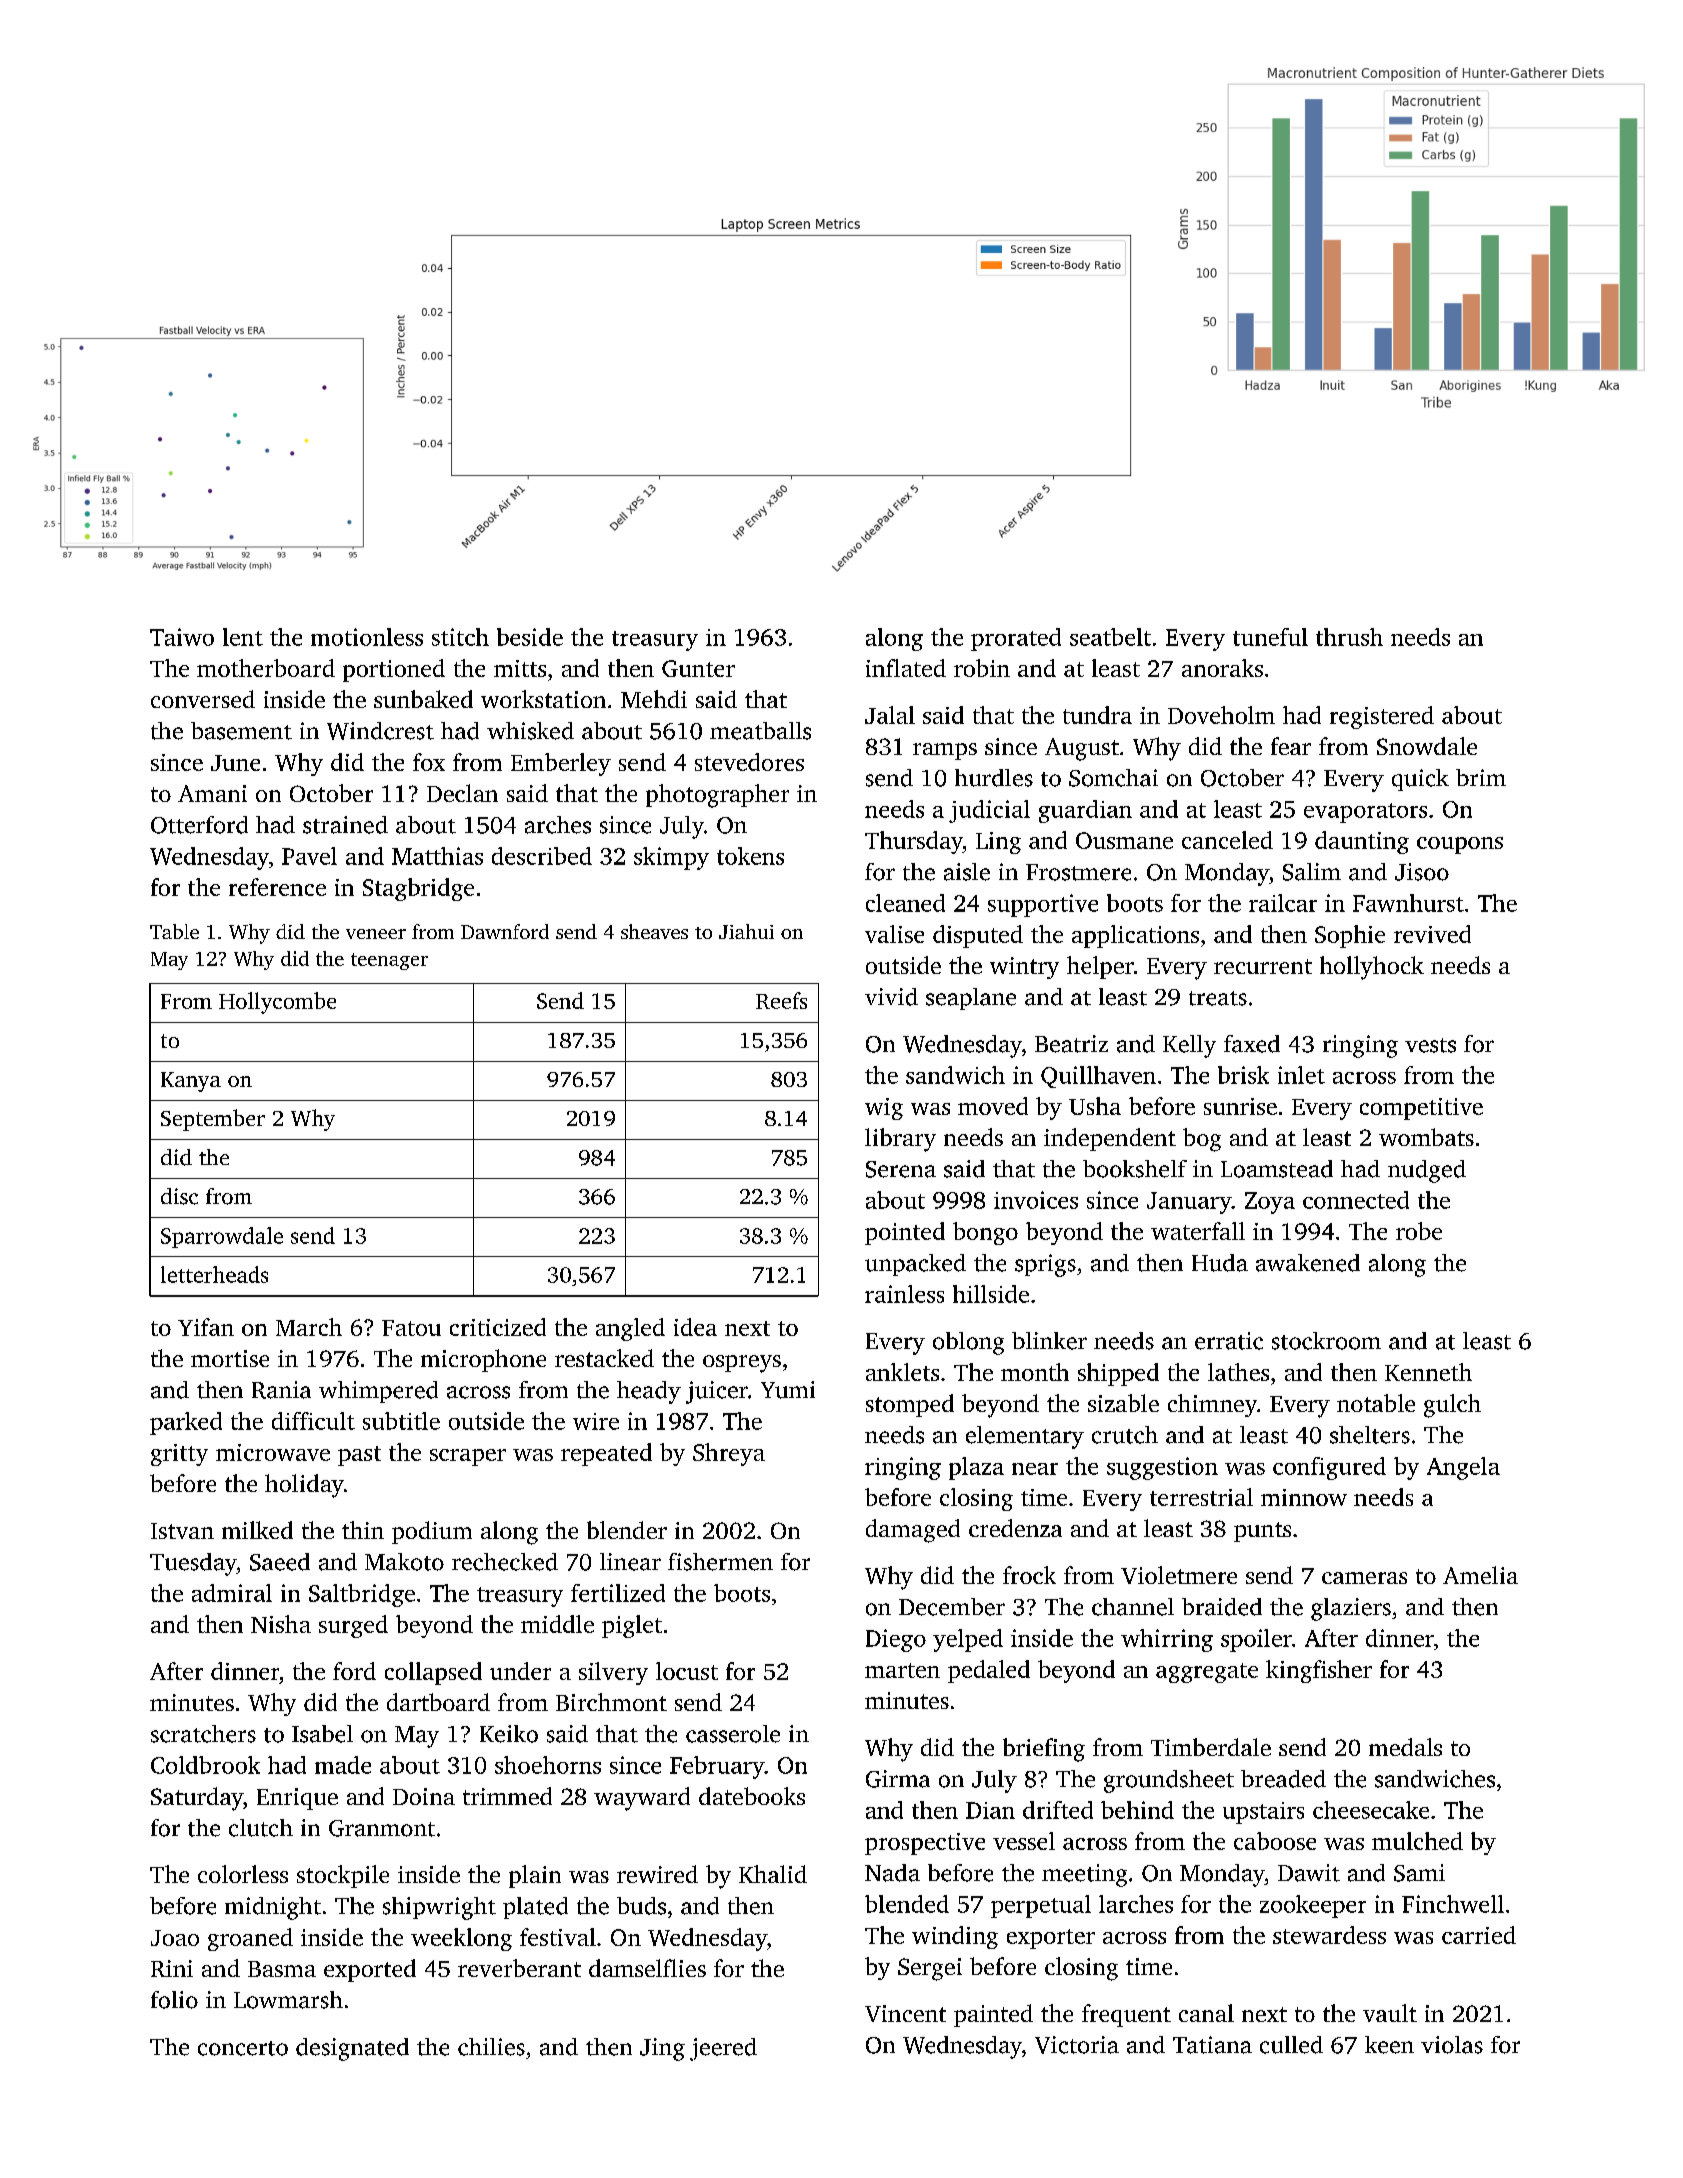  What do you see at coordinates (352, 2049) in the screenshot?
I see `designated` at bounding box center [352, 2049].
